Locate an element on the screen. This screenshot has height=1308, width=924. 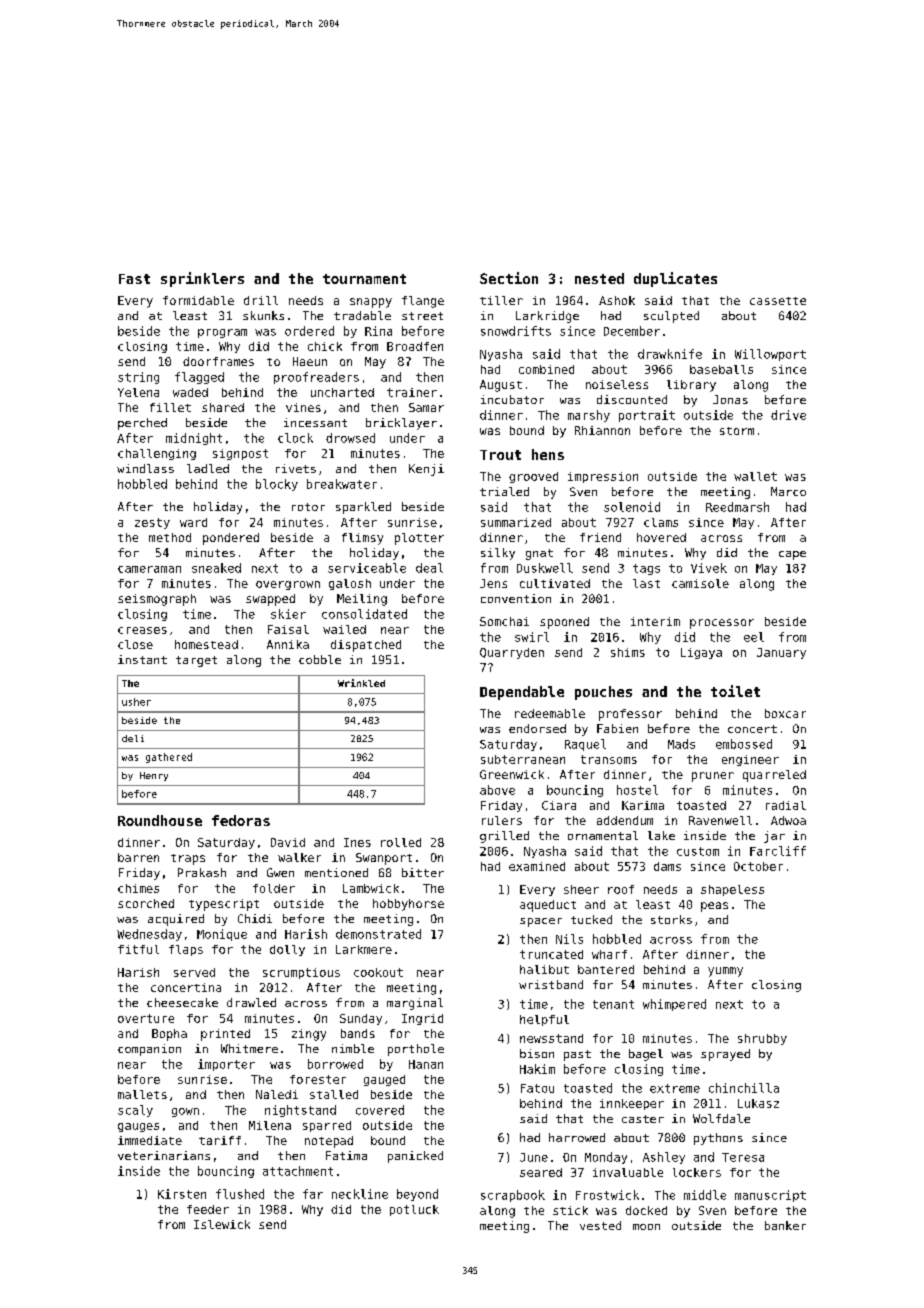
Fast is located at coordinates (134, 279).
